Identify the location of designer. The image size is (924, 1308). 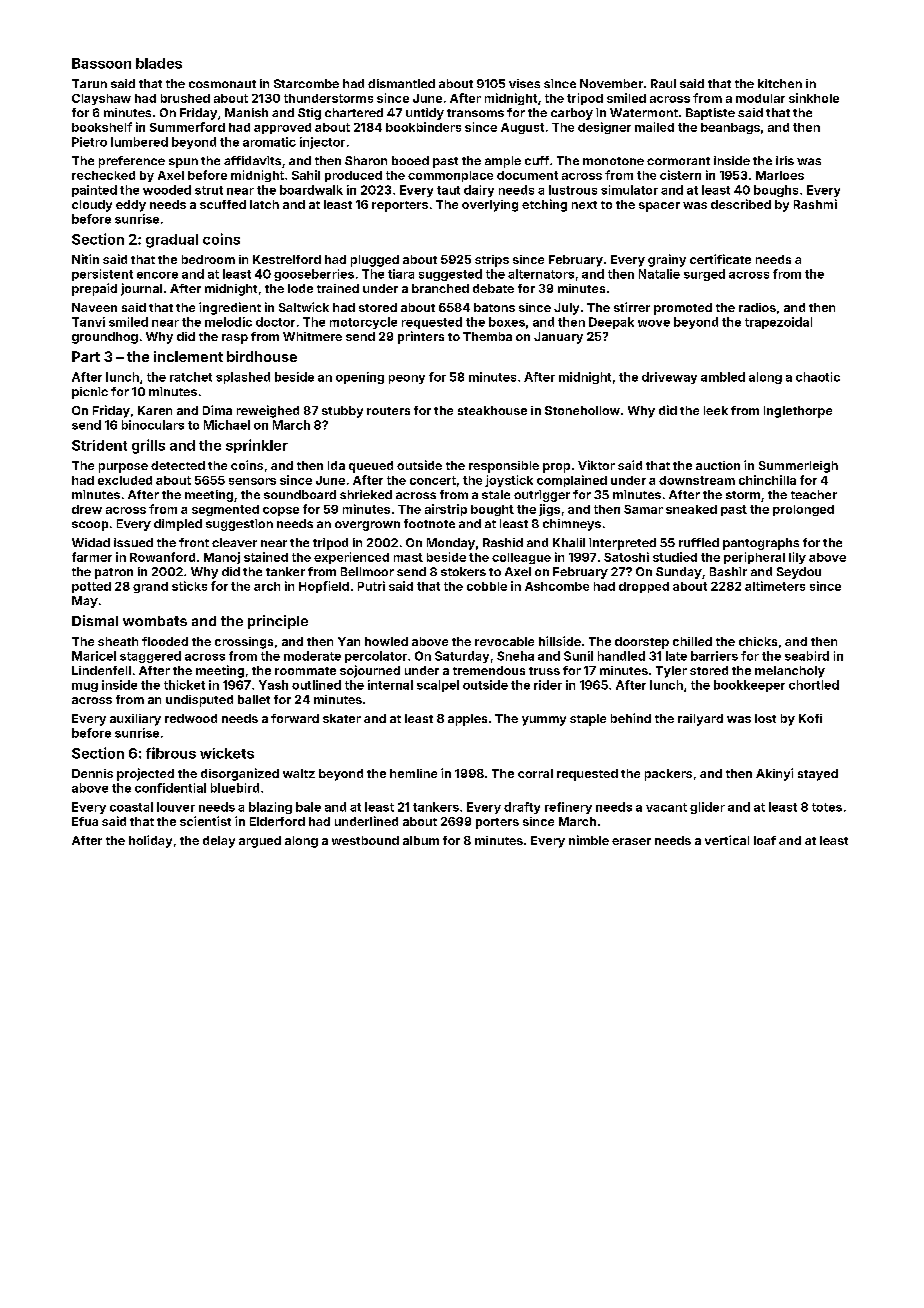
(604, 128).
